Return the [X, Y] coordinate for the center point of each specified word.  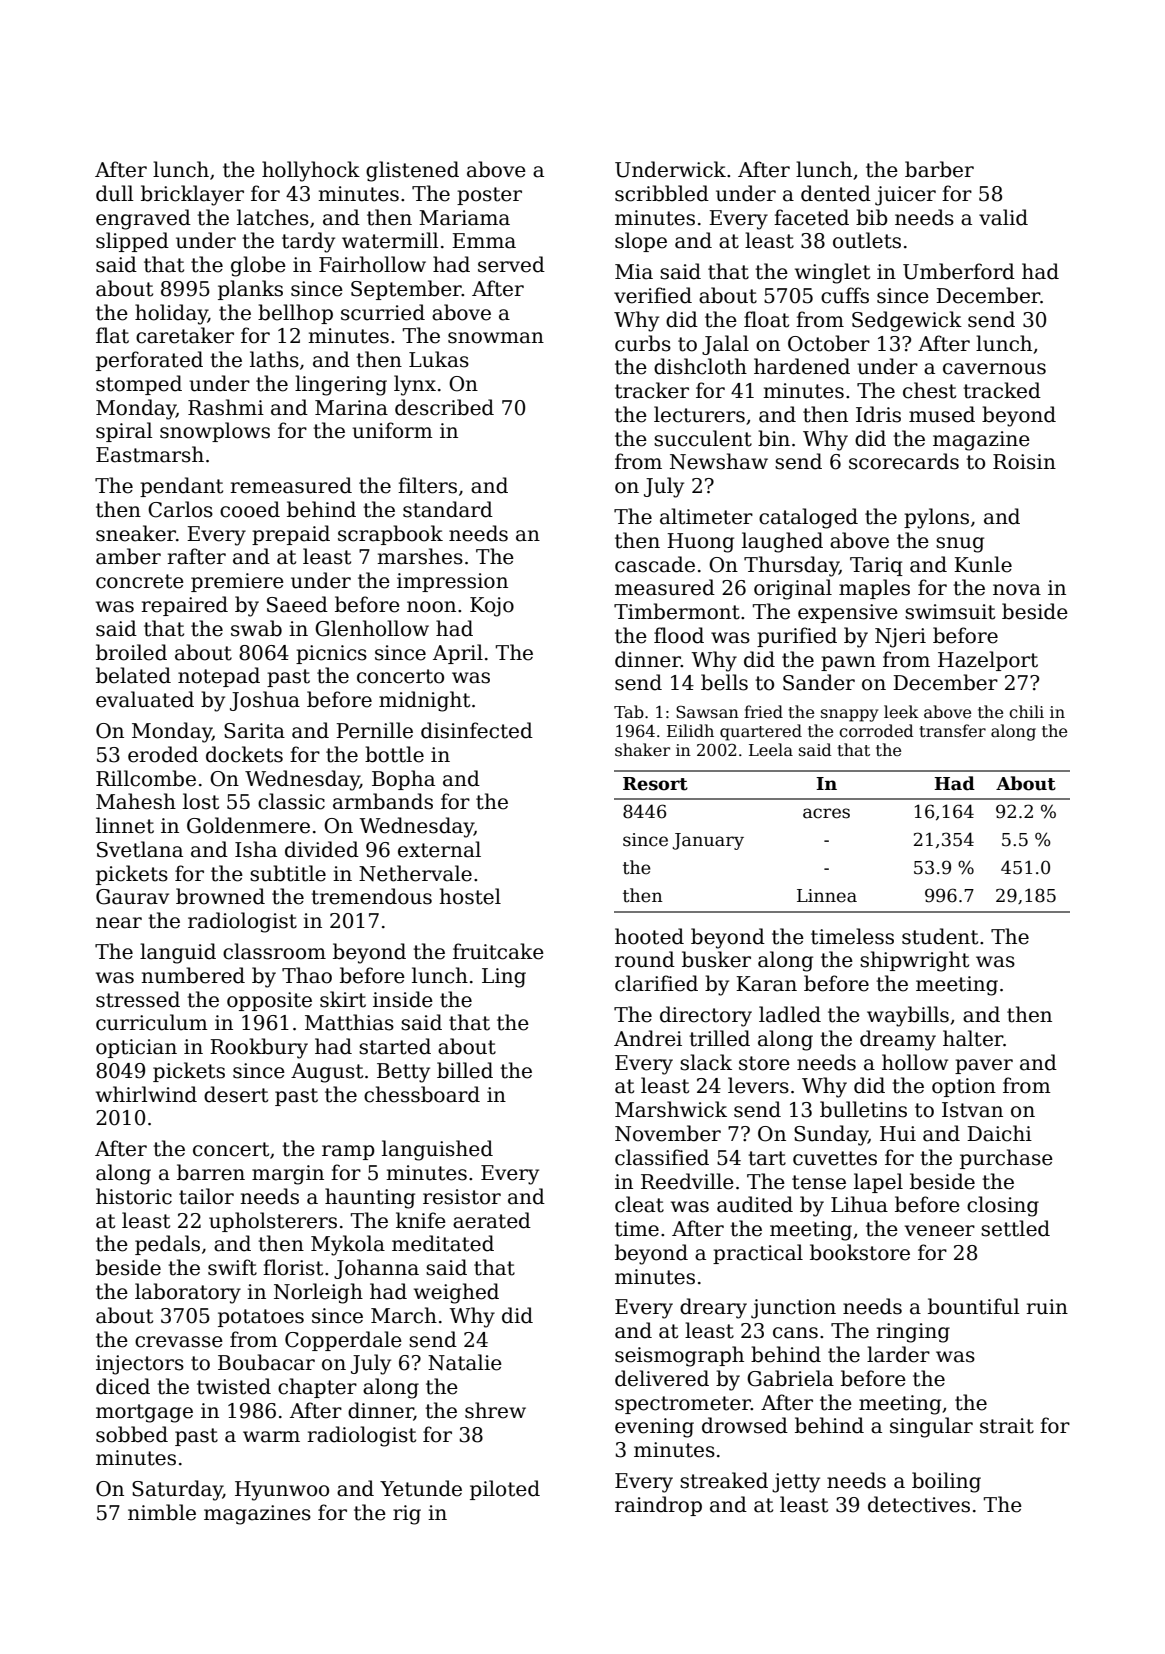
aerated [492, 1220]
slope [641, 242]
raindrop [658, 1506]
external [439, 849]
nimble [162, 1512]
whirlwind [146, 1094]
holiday [171, 314]
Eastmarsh [150, 454]
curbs [643, 343]
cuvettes [835, 1158]
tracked [1002, 390]
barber [939, 169]
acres [826, 813]
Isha [256, 849]
